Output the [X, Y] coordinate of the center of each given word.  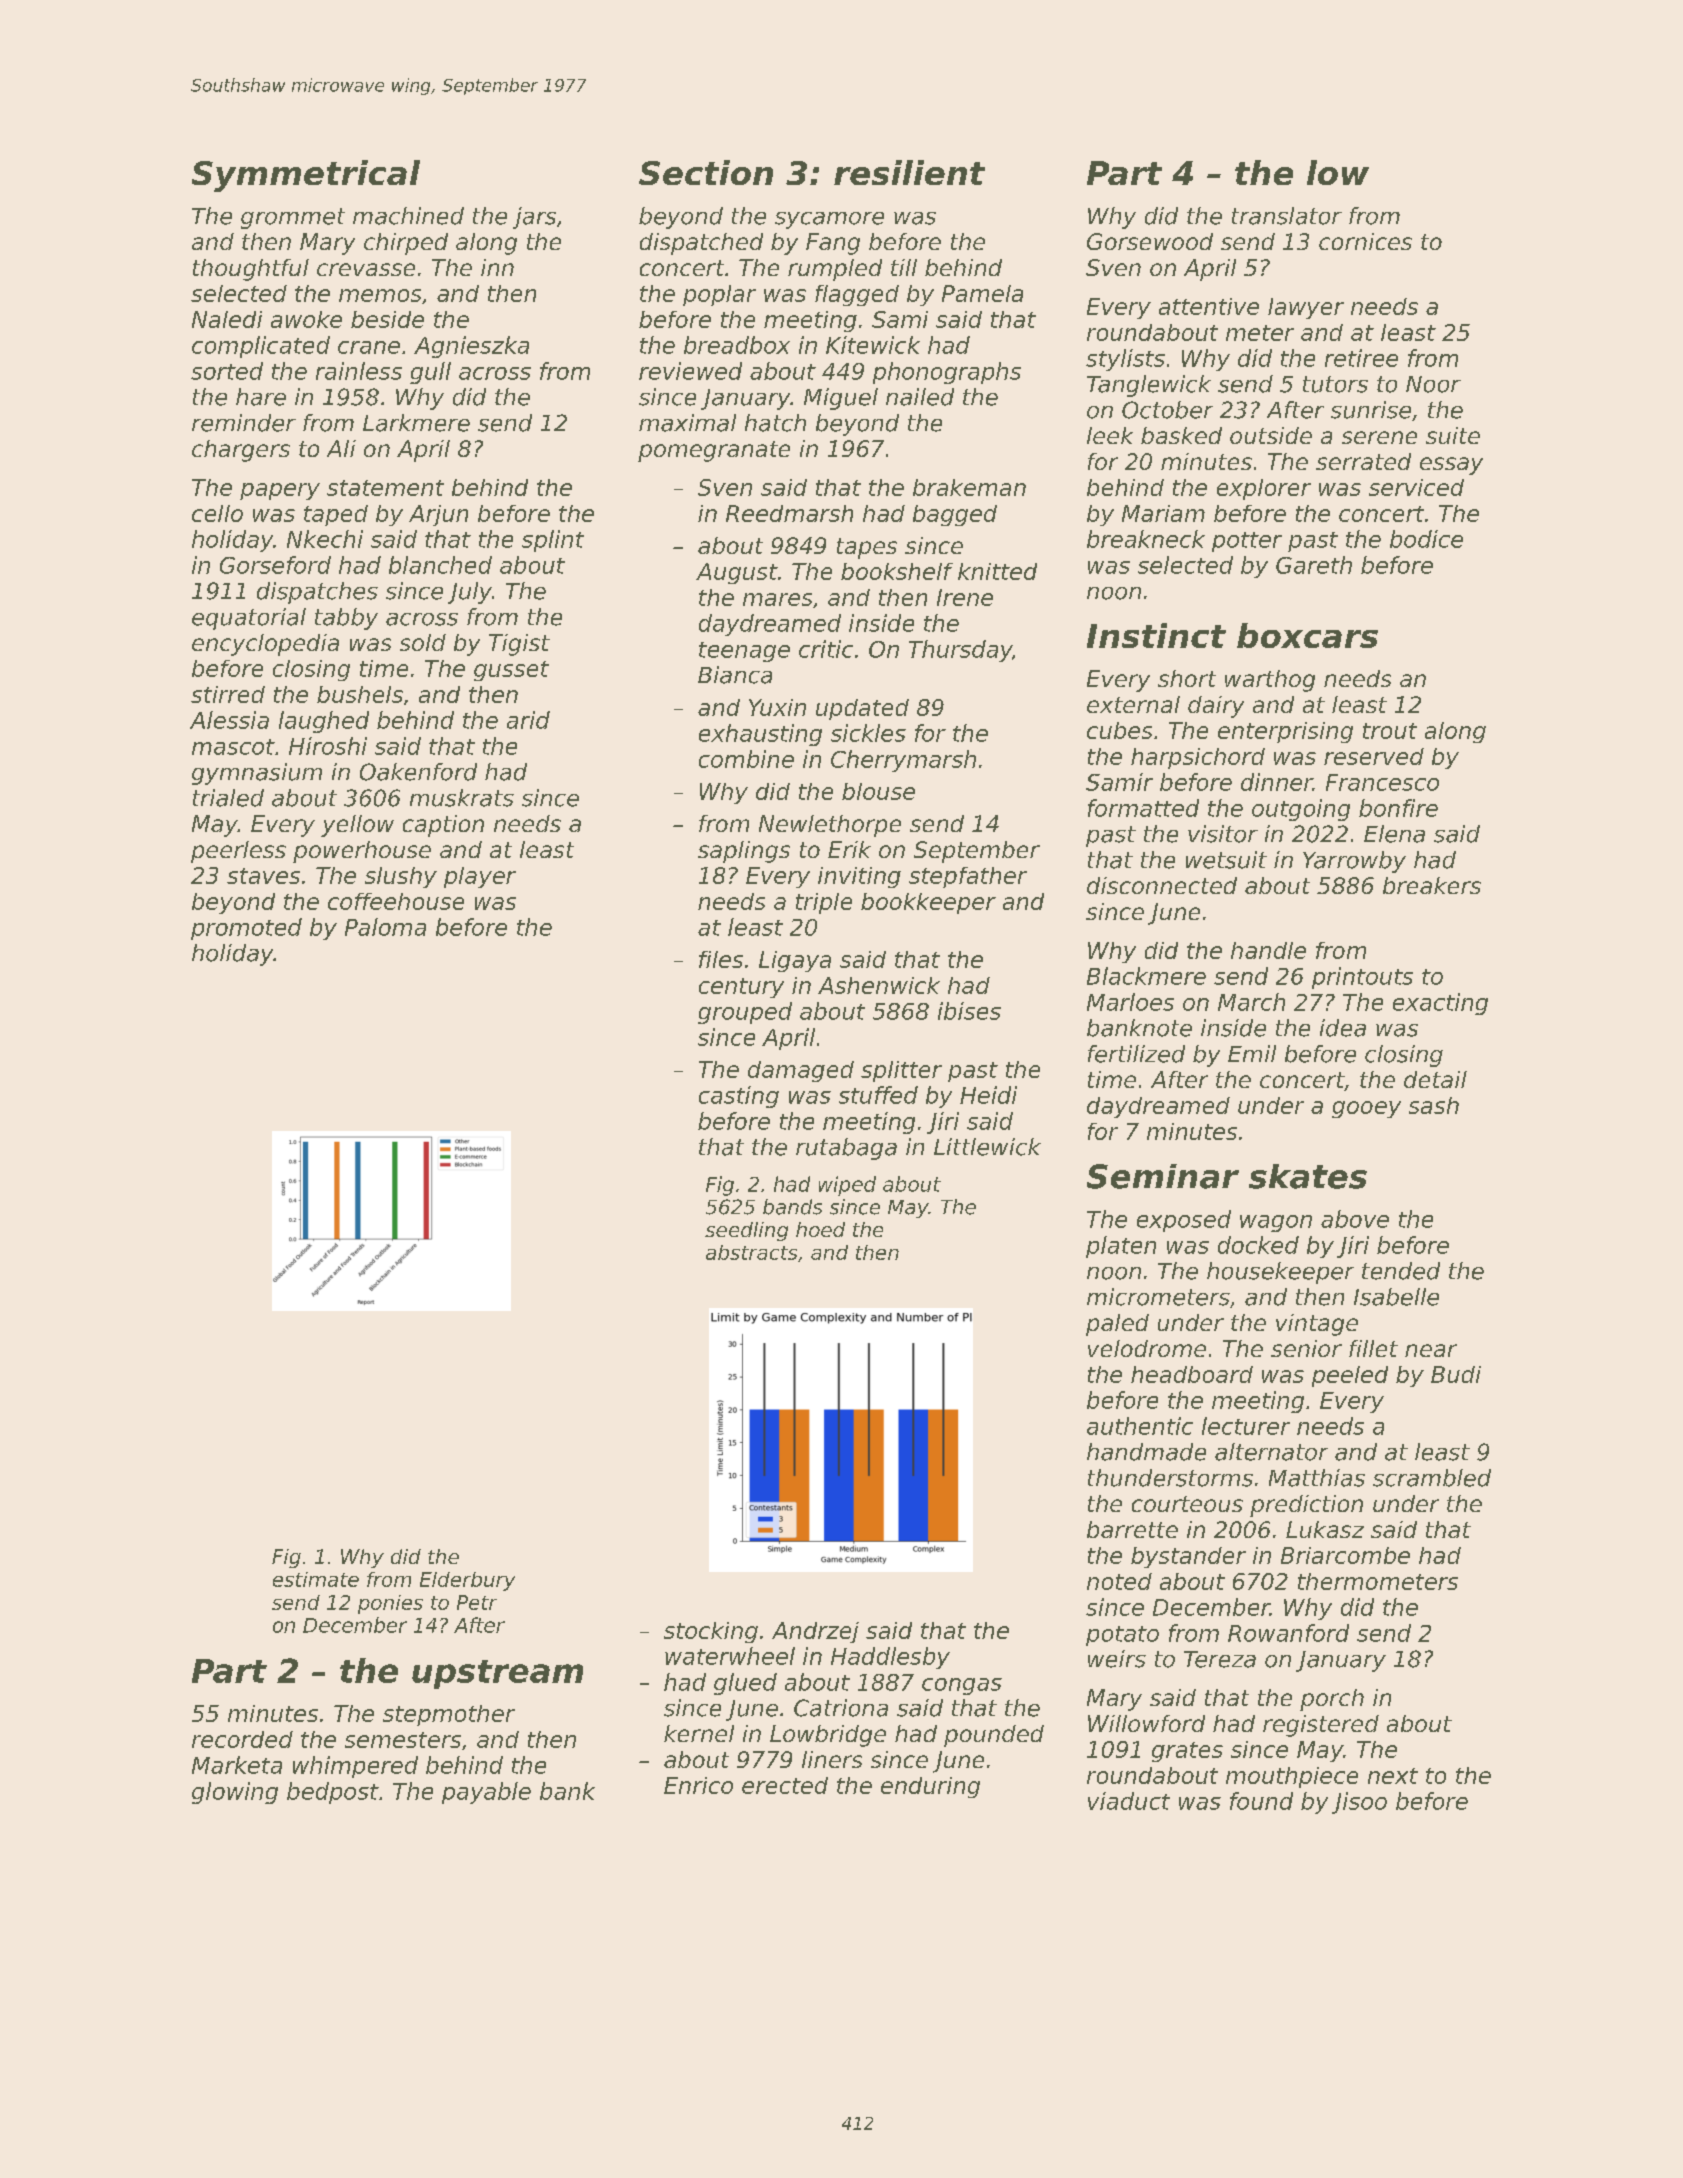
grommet [293, 218]
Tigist [519, 645]
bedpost [333, 1793]
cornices [1365, 241]
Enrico [698, 1785]
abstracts [751, 1252]
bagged [955, 515]
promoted [246, 929]
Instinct [1156, 635]
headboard [1192, 1374]
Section [706, 172]
